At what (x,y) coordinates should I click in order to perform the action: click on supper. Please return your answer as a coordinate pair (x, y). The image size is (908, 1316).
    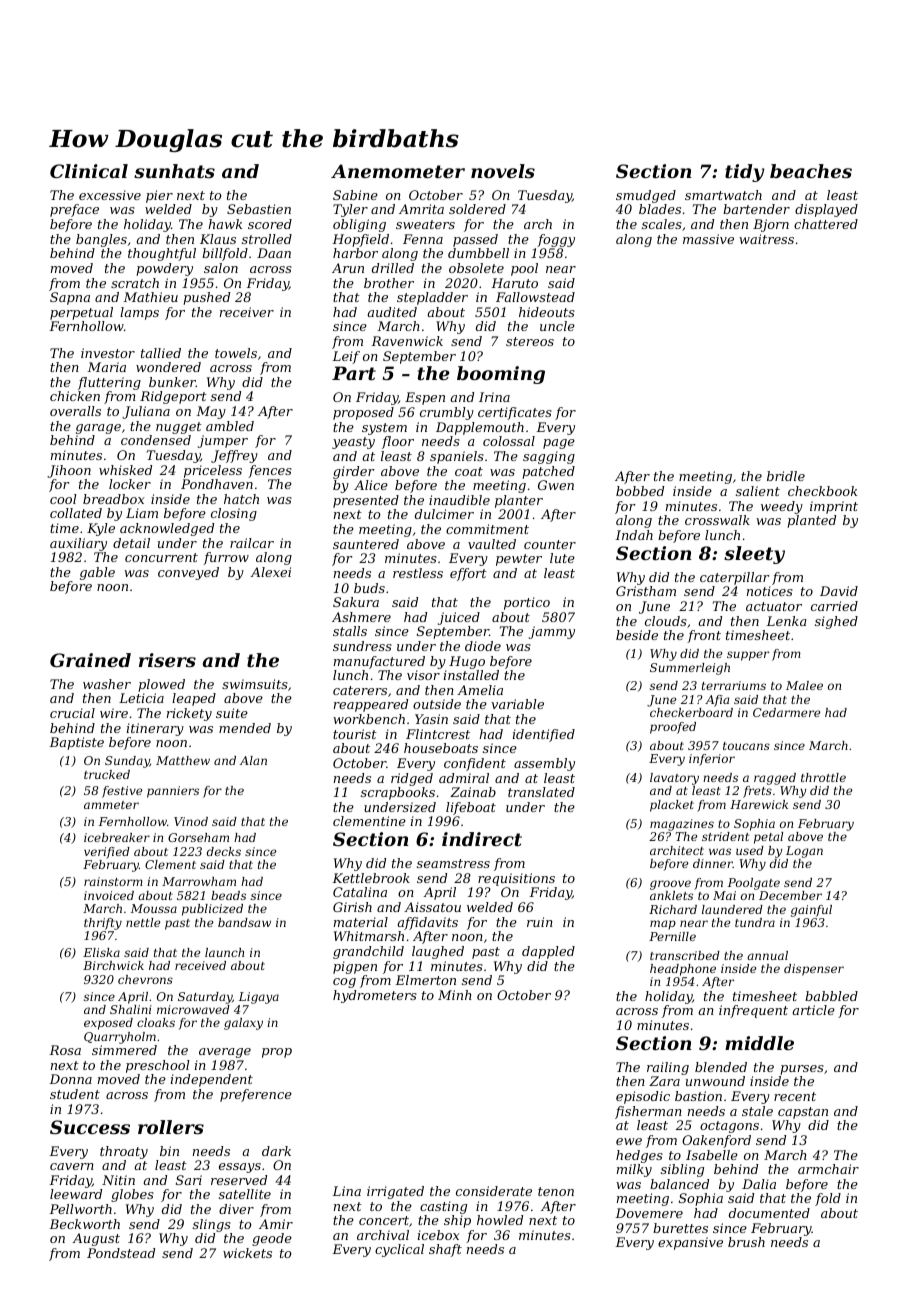
    Looking at the image, I should click on (748, 656).
